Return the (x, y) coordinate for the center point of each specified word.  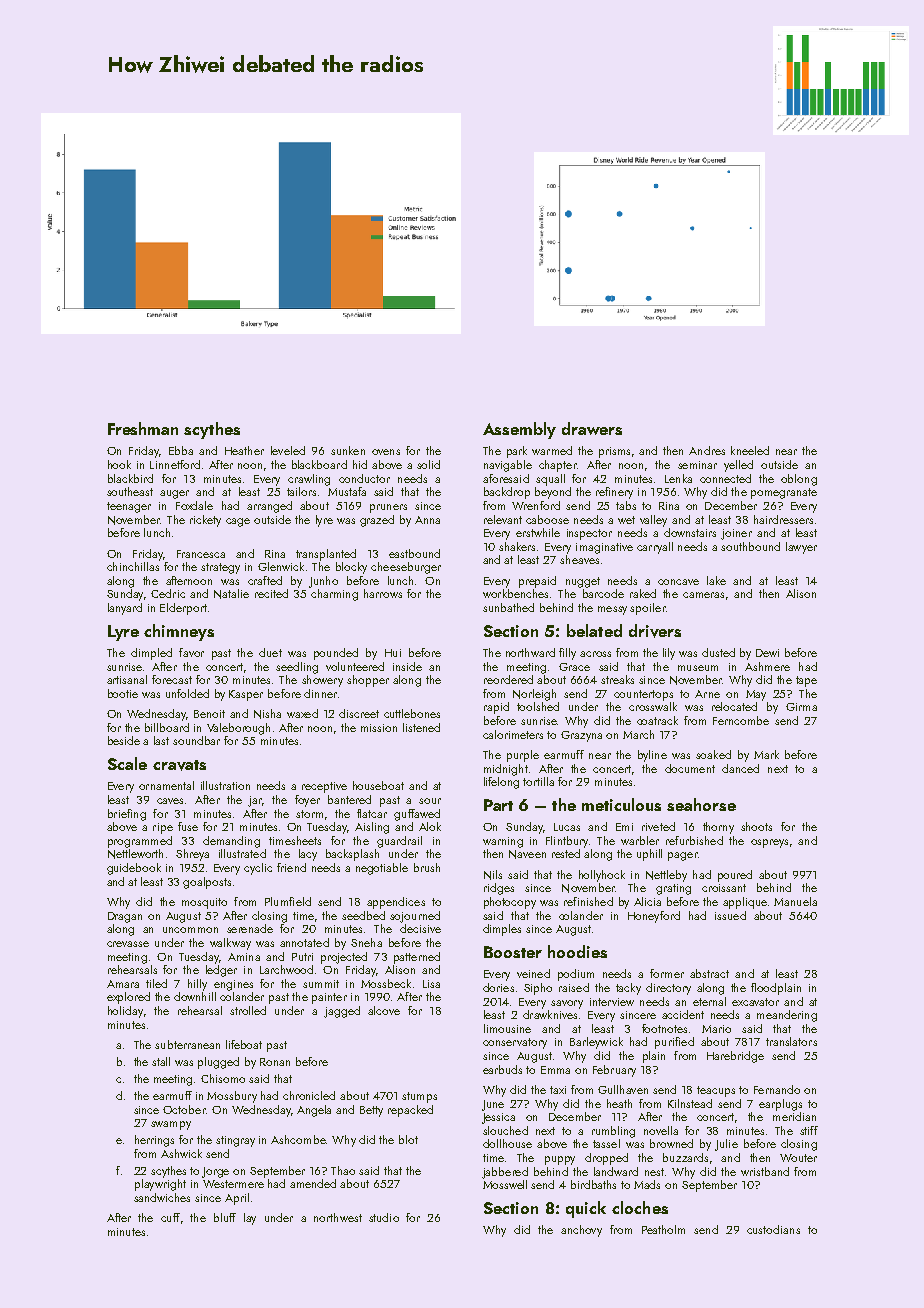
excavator (755, 1002)
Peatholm (663, 1229)
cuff (170, 1217)
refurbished (694, 840)
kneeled (750, 450)
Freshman (143, 428)
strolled (248, 1010)
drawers (592, 428)
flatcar (372, 813)
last (161, 740)
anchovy (581, 1231)
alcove (384, 1010)
